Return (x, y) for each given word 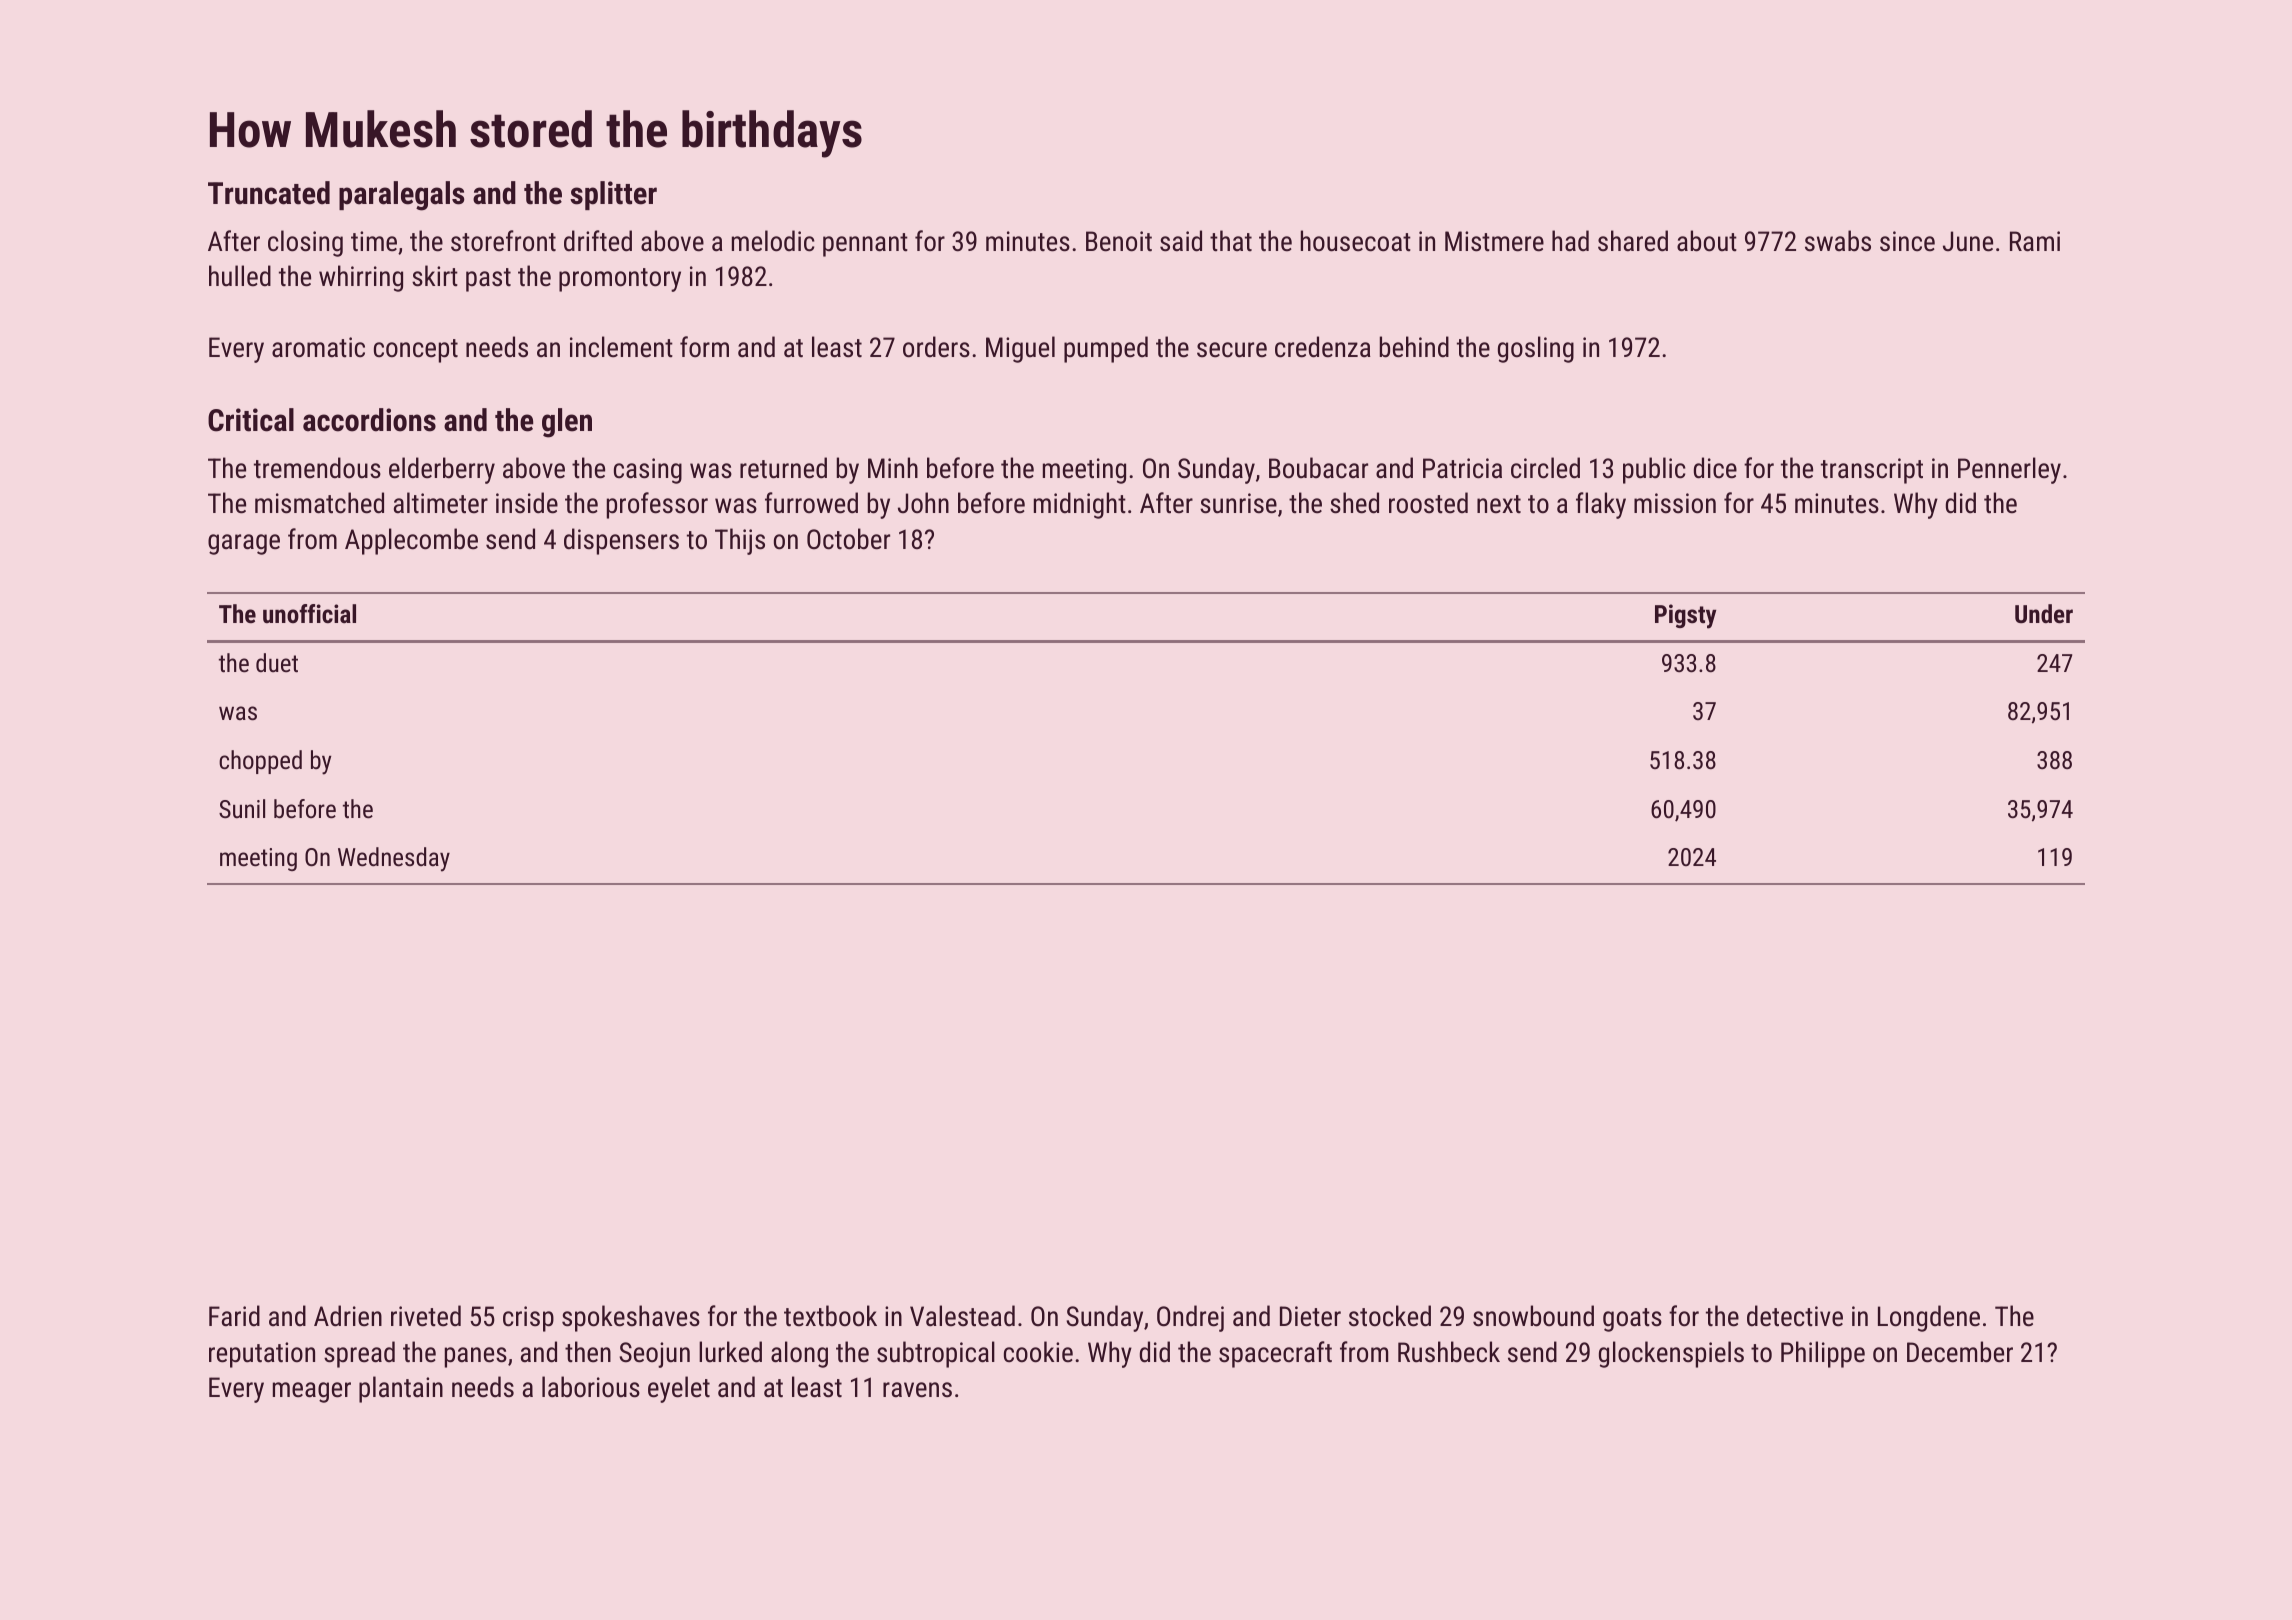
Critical (251, 420)
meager (312, 1392)
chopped (260, 762)
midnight (1080, 505)
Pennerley (2009, 470)
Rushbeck (1449, 1352)
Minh (893, 467)
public (1654, 470)
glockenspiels (1671, 1354)
